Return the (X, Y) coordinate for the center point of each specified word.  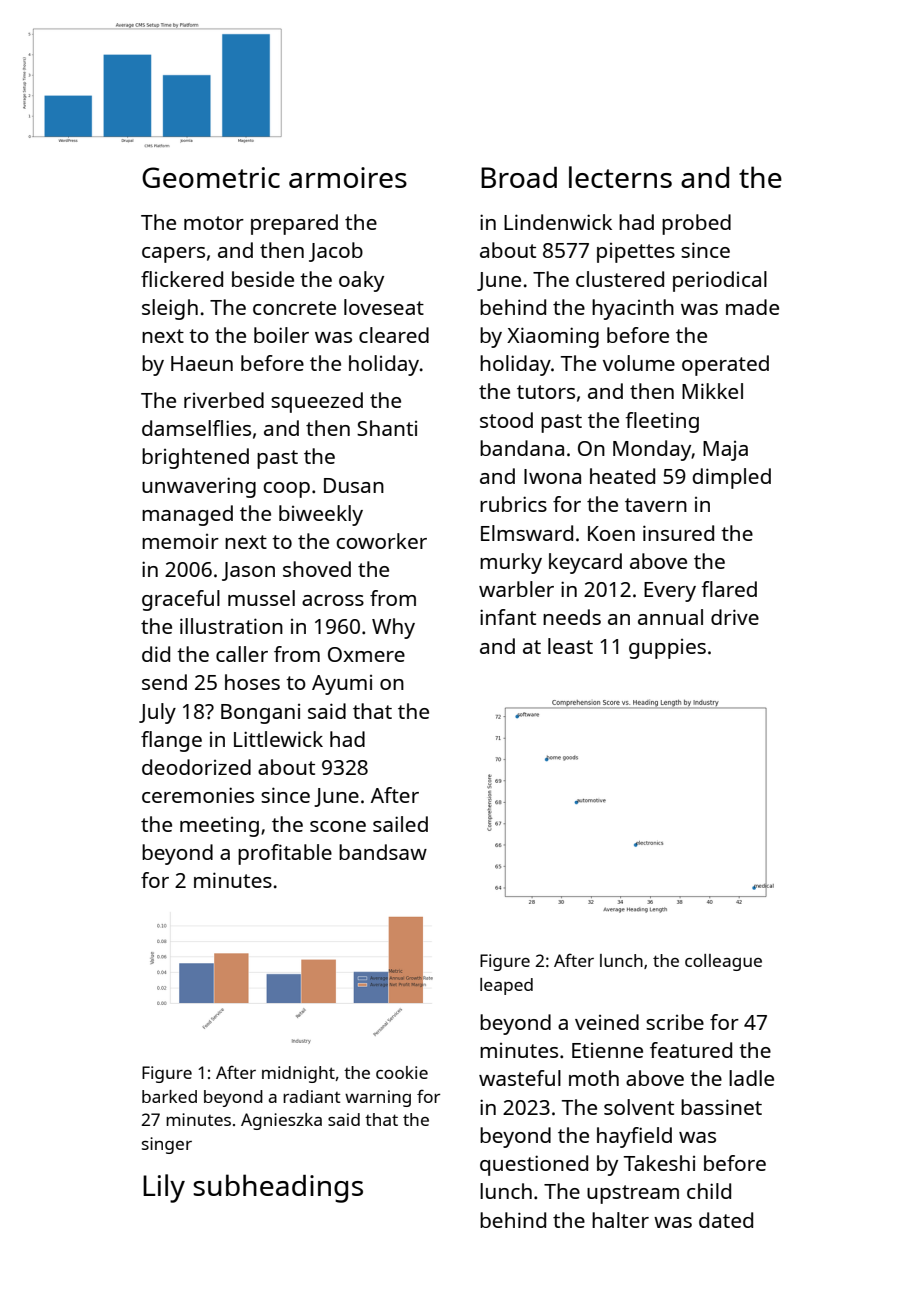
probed (696, 224)
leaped (506, 986)
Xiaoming (553, 337)
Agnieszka (281, 1121)
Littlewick (278, 739)
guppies (667, 649)
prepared (294, 224)
